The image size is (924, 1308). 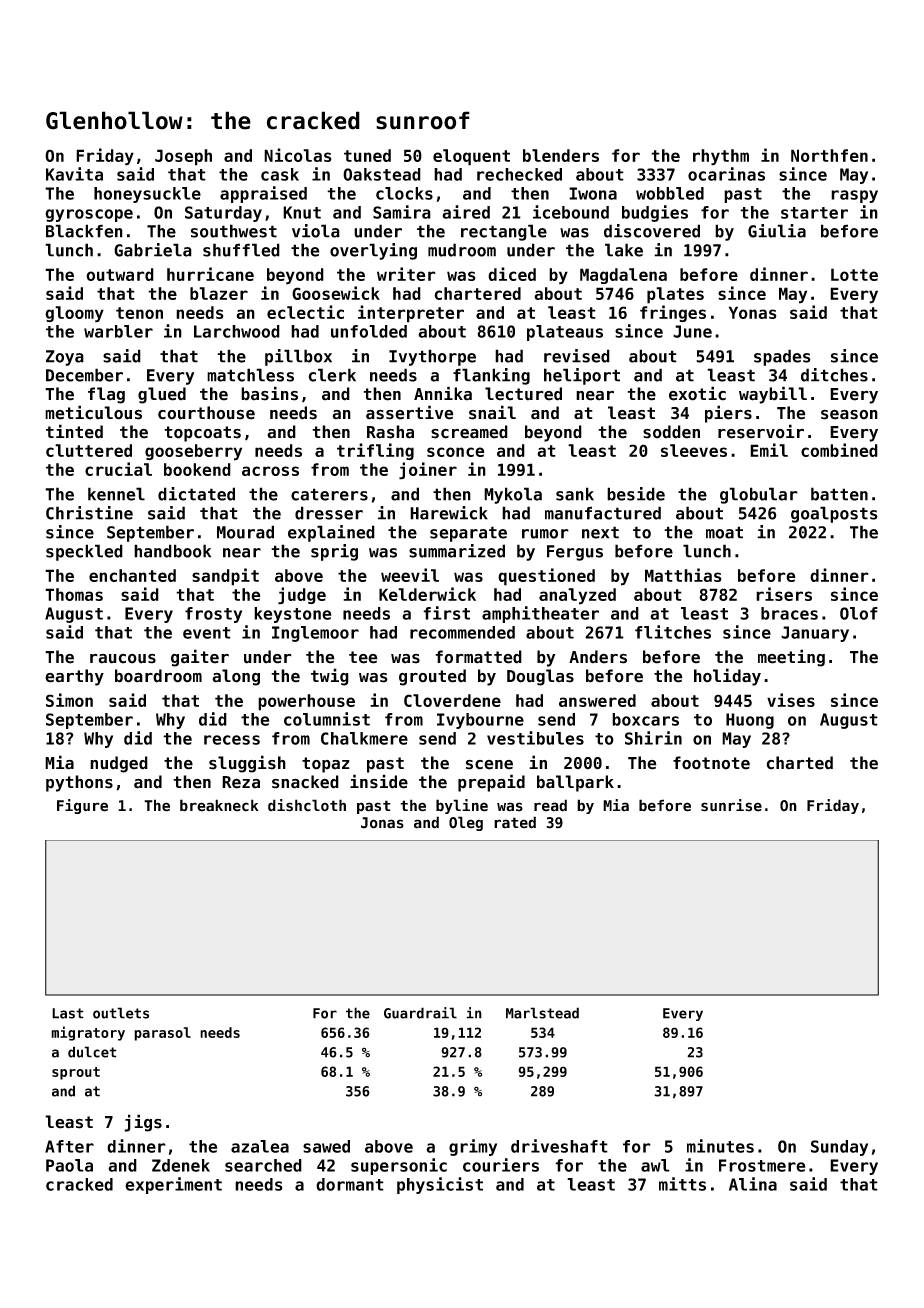 What do you see at coordinates (542, 1013) in the screenshot?
I see `Marlstead` at bounding box center [542, 1013].
